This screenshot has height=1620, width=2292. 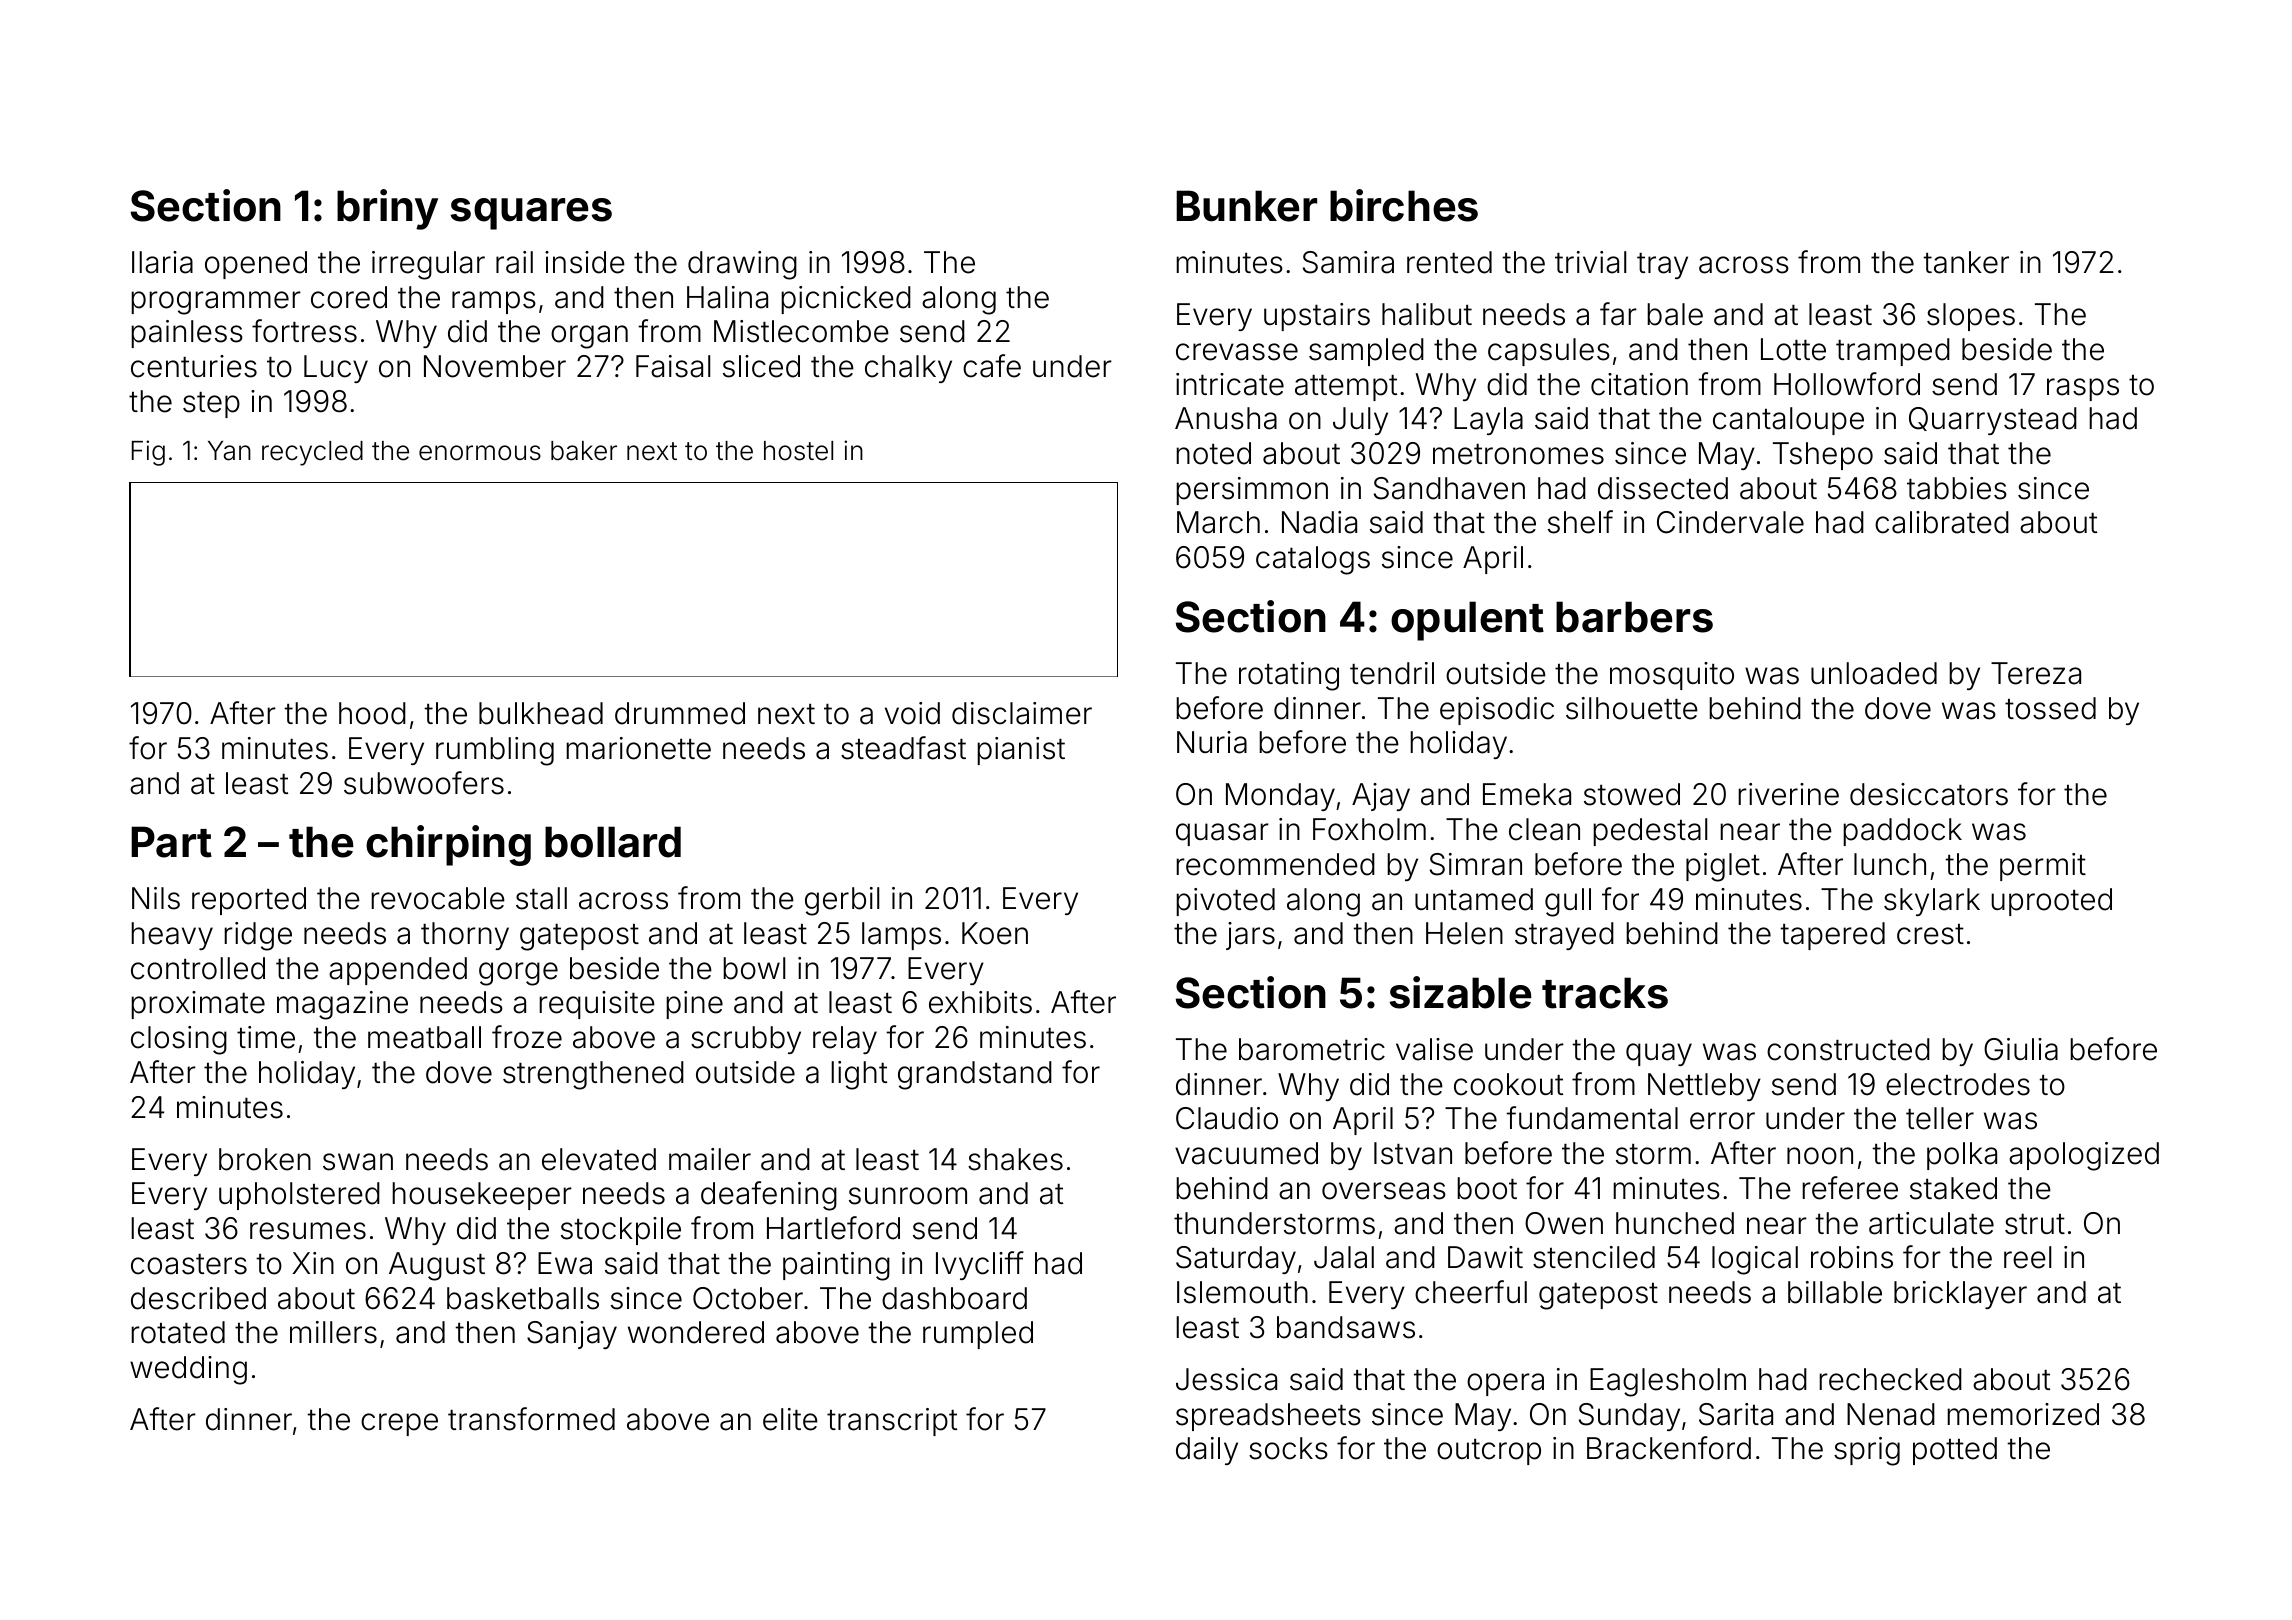 I want to click on tapered, so click(x=1832, y=936).
